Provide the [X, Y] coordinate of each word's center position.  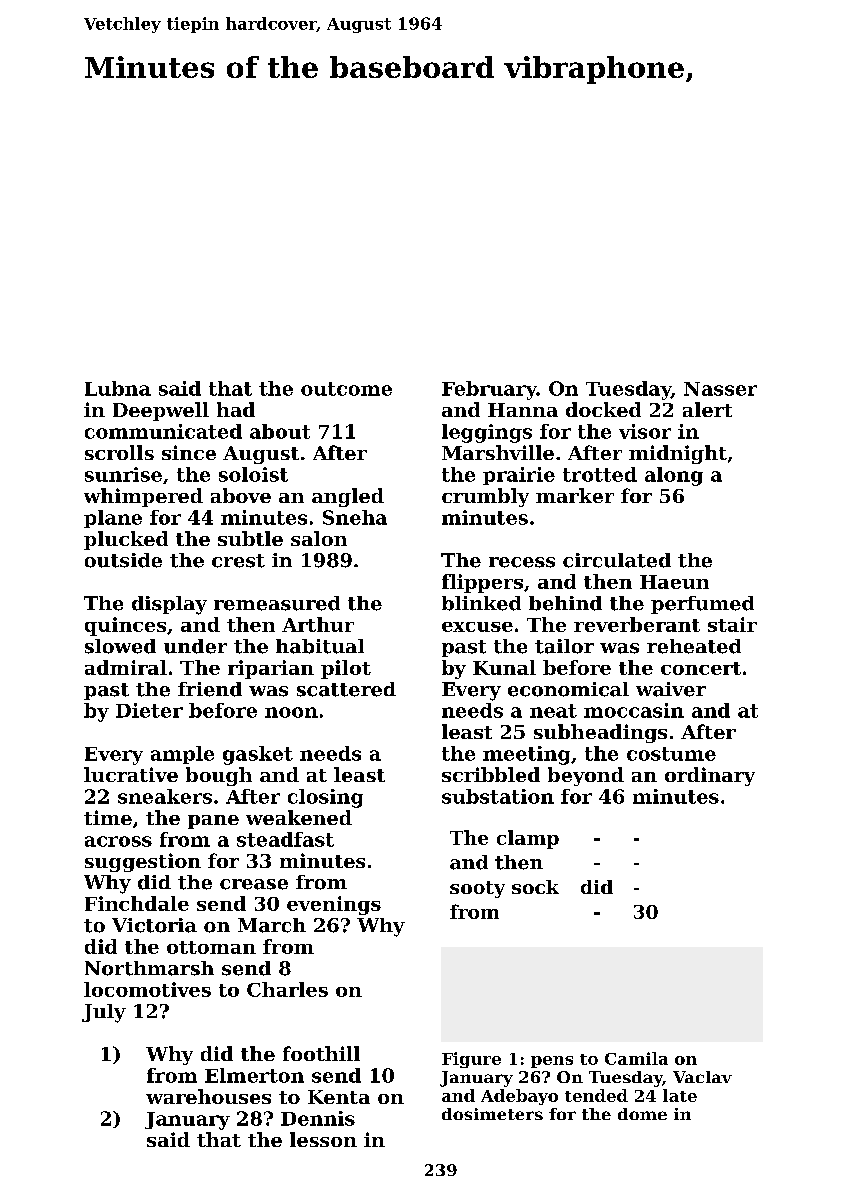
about [280, 431]
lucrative [131, 774]
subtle [250, 538]
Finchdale [137, 903]
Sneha [355, 517]
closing [325, 798]
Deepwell [161, 411]
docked [603, 409]
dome [642, 1114]
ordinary [710, 776]
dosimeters [492, 1114]
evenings [334, 905]
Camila [636, 1058]
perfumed [702, 605]
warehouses [208, 1096]
